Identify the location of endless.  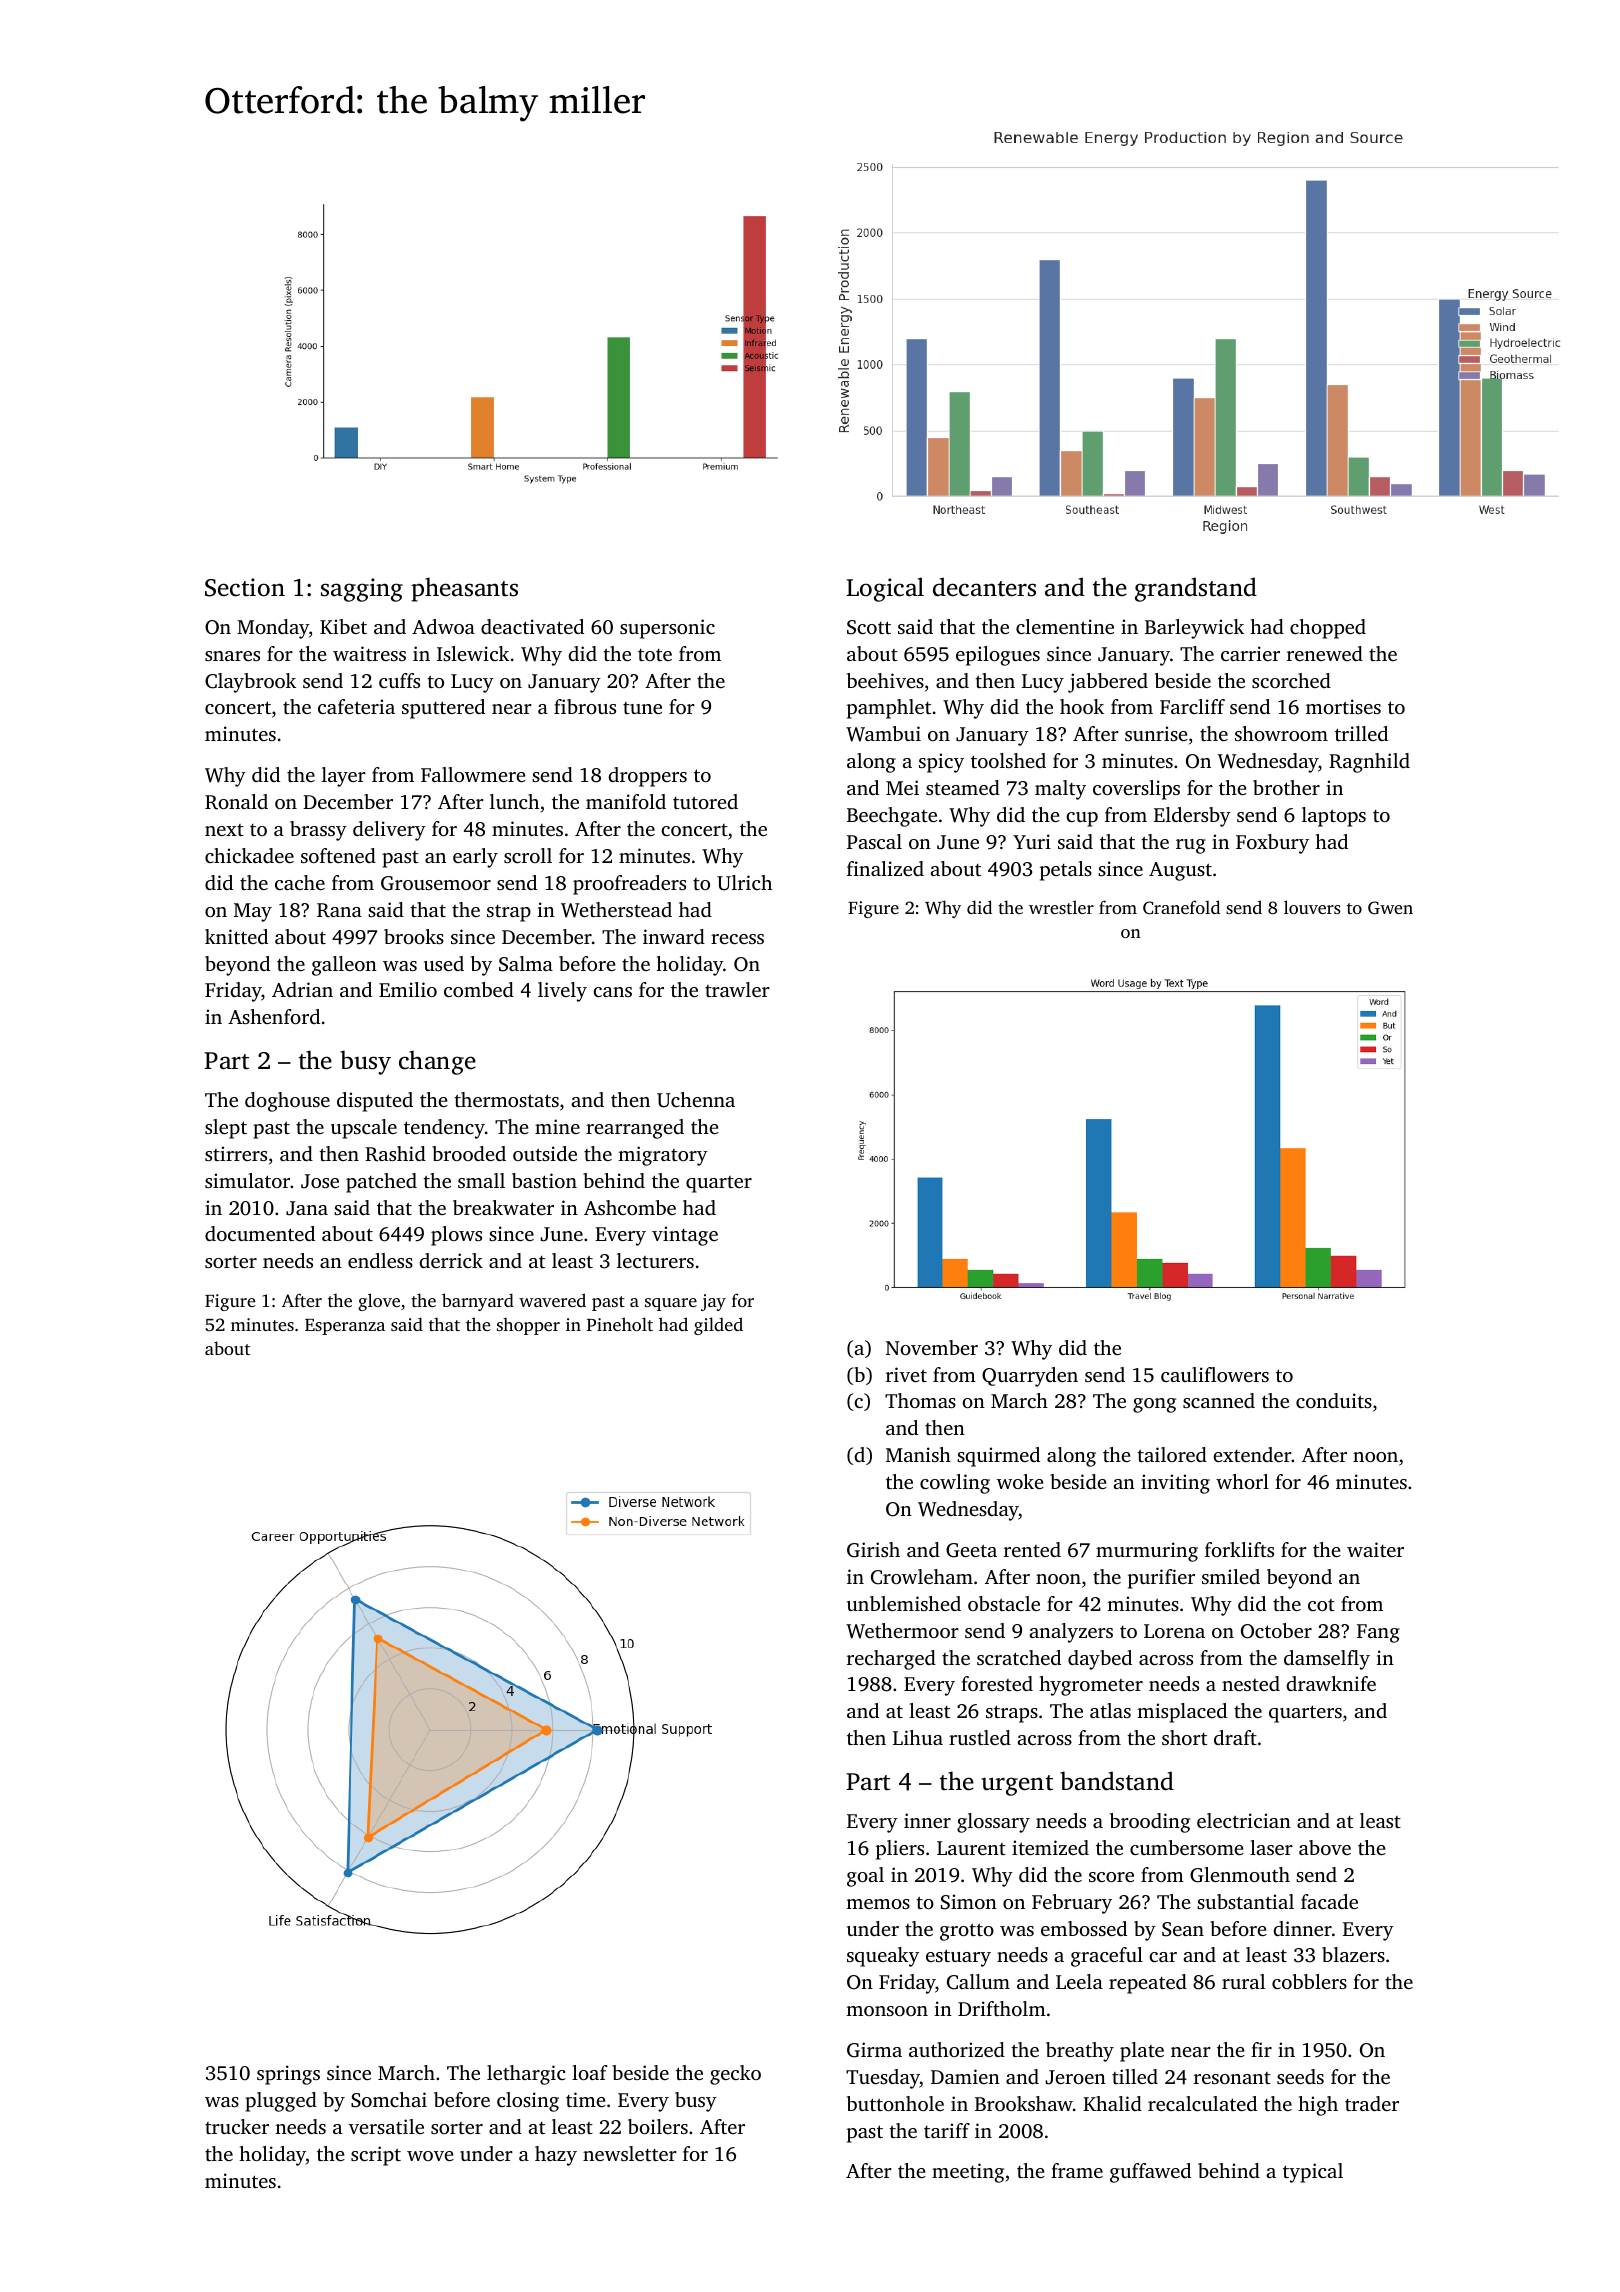
(380, 1260).
